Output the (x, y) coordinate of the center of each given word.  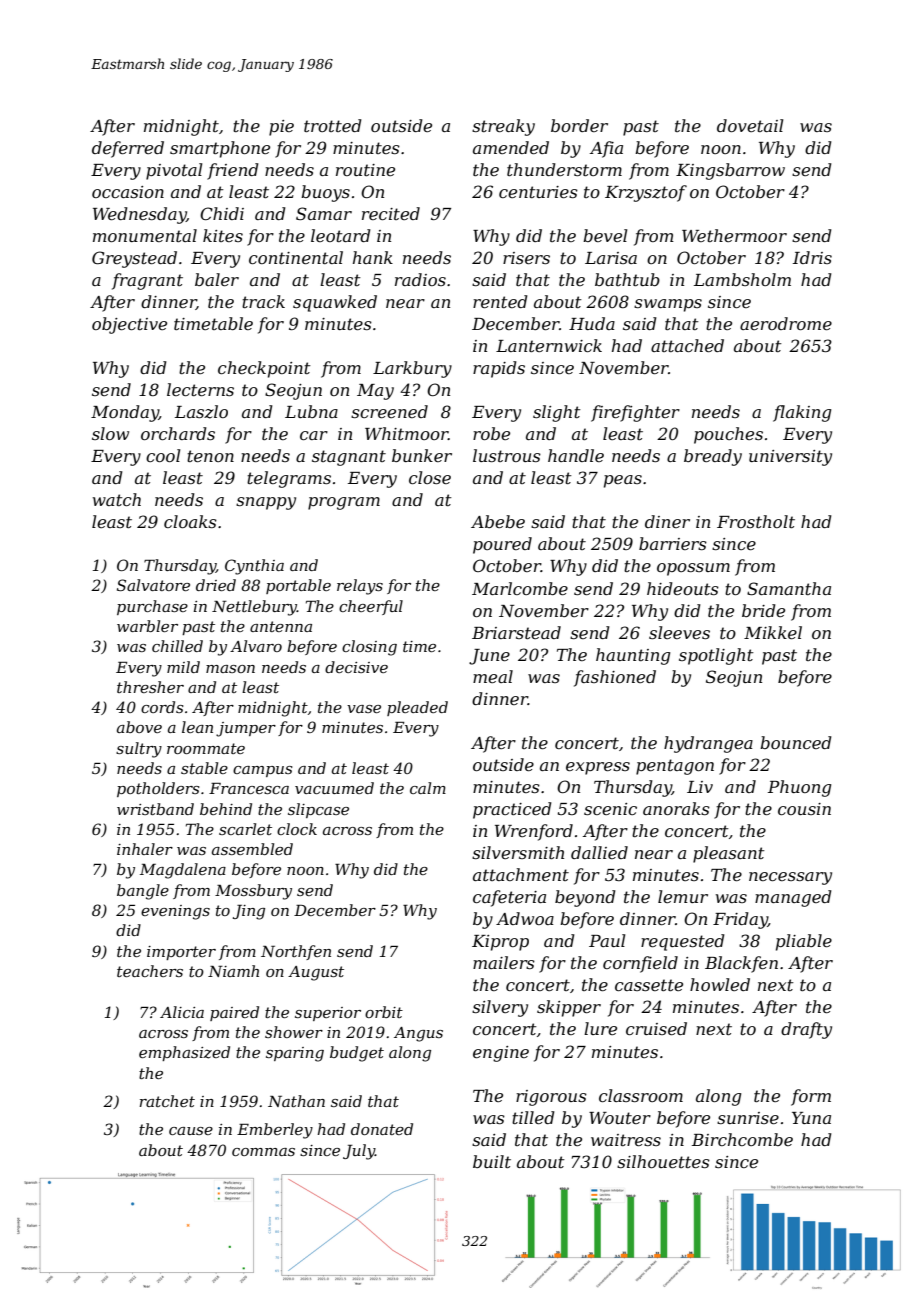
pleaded (417, 708)
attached (687, 345)
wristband (155, 809)
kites (223, 235)
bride (763, 610)
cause (191, 1131)
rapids (499, 369)
